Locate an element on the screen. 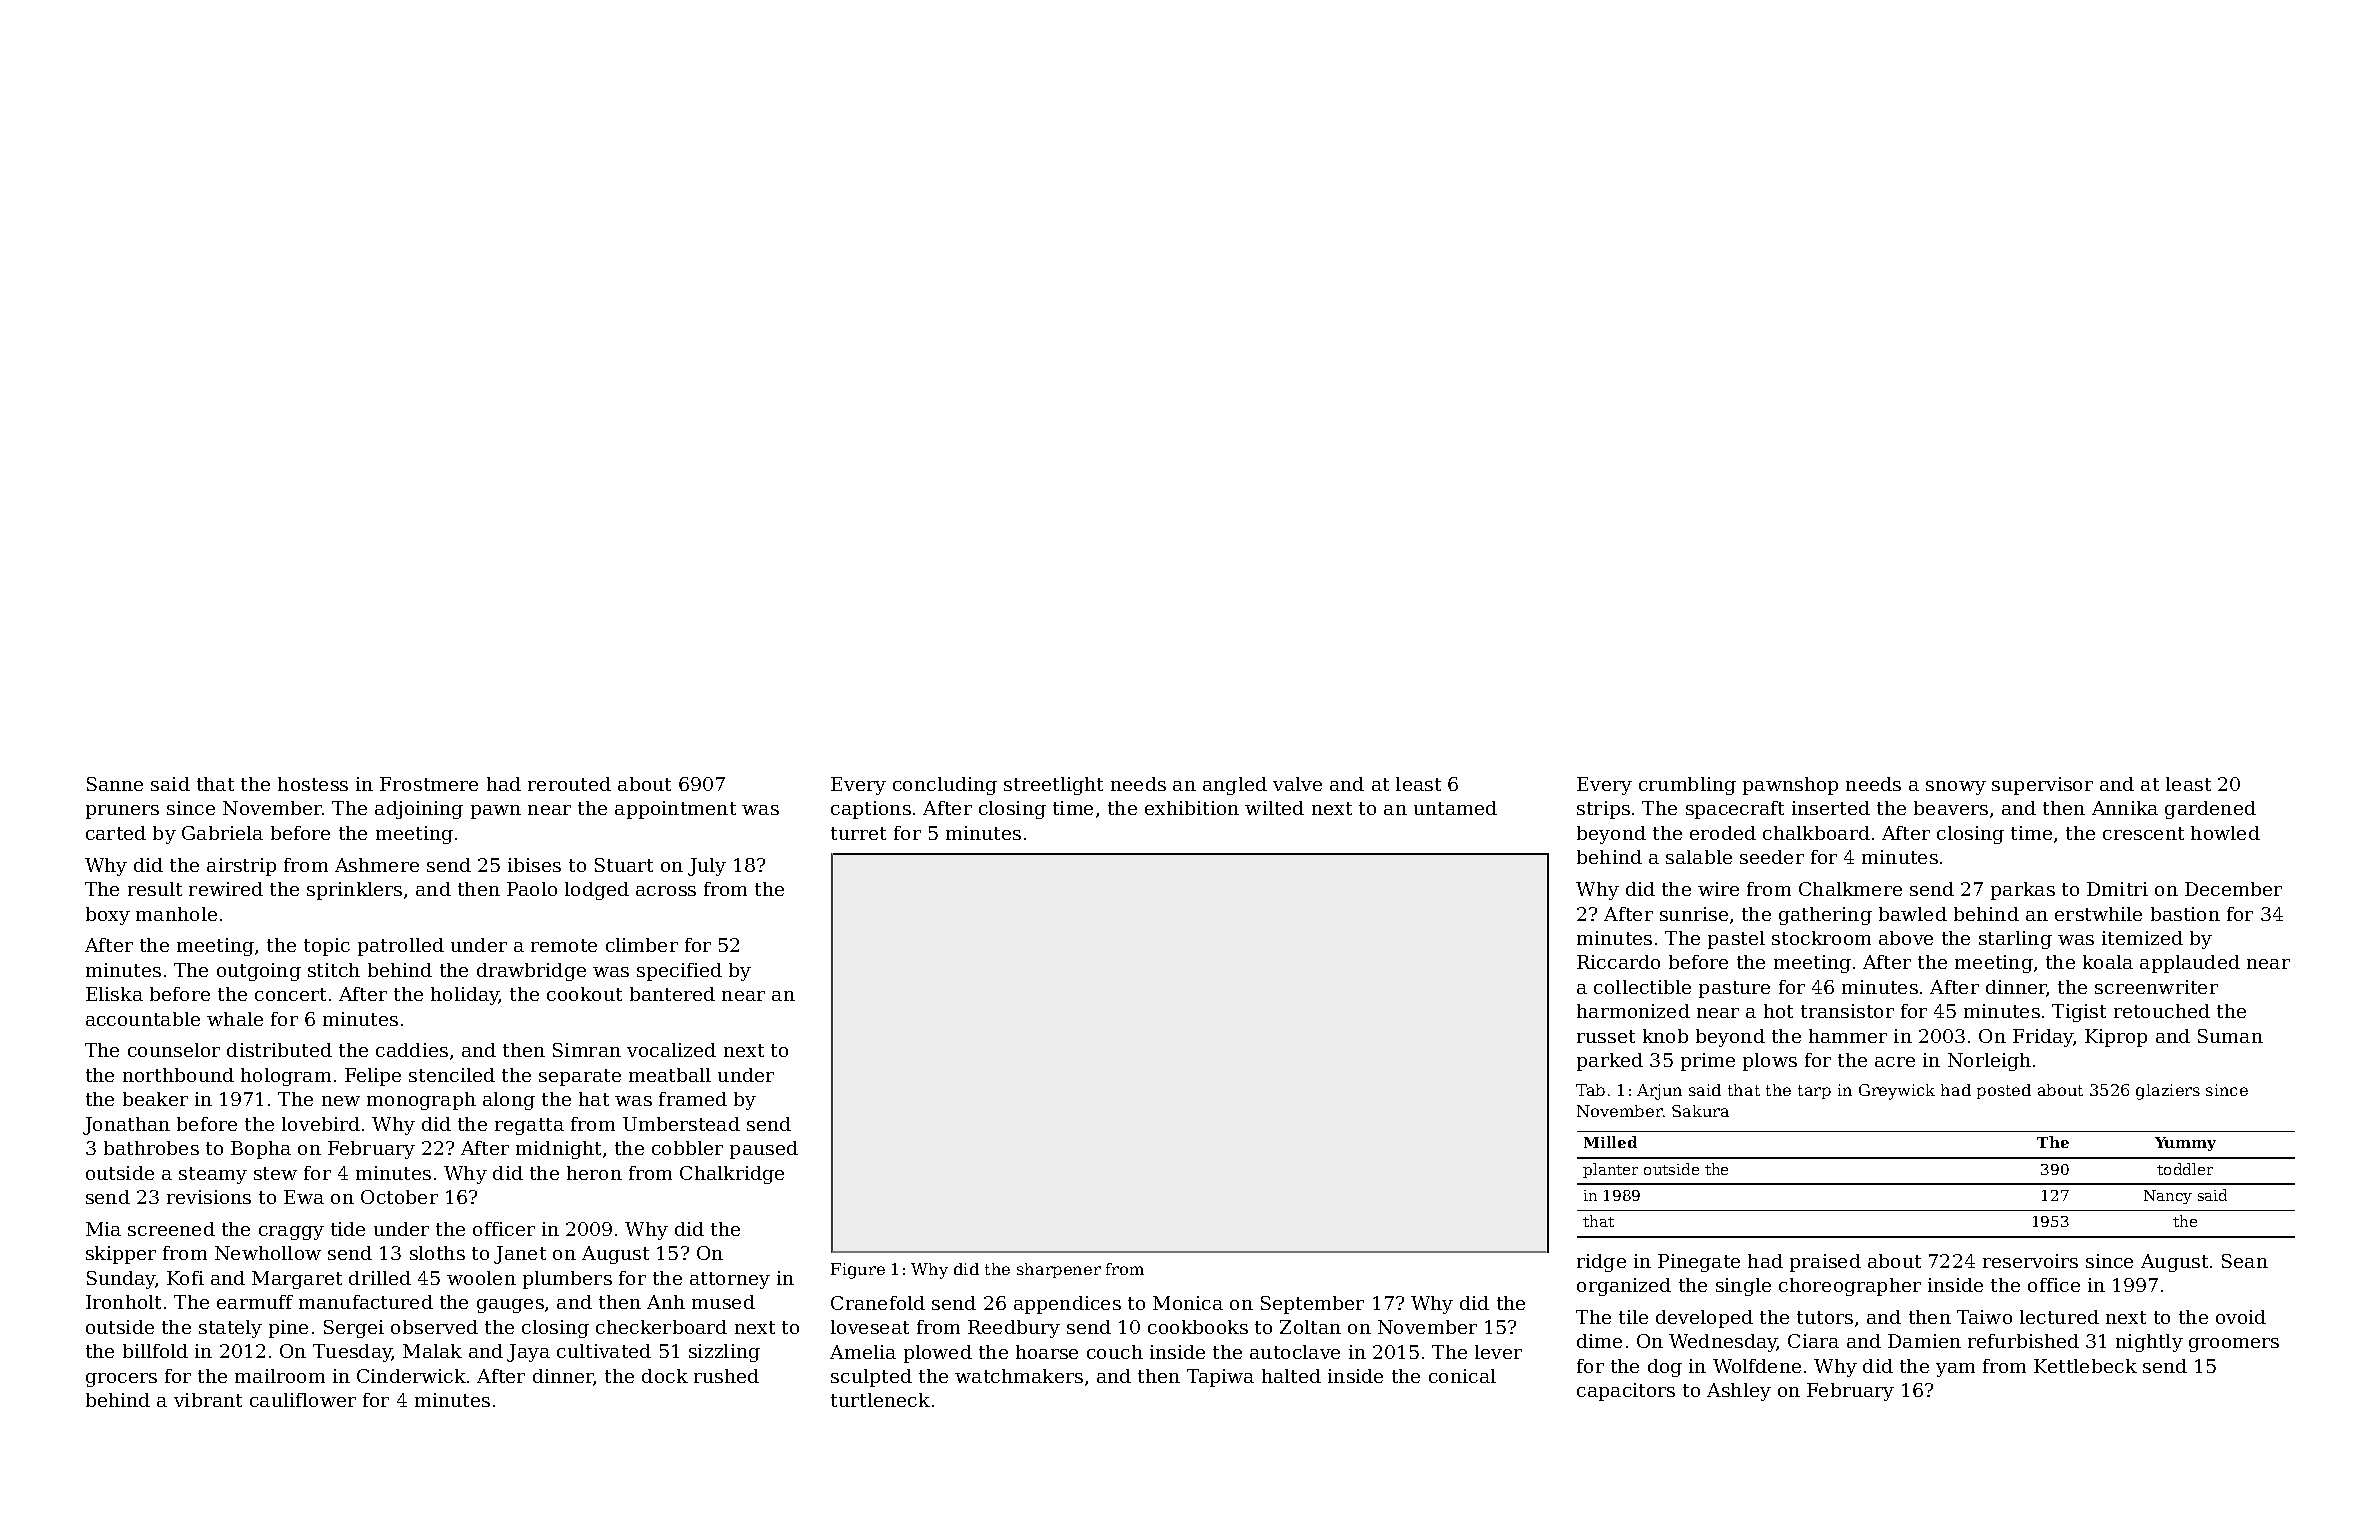 The image size is (2380, 1540). planter is located at coordinates (1610, 1170).
